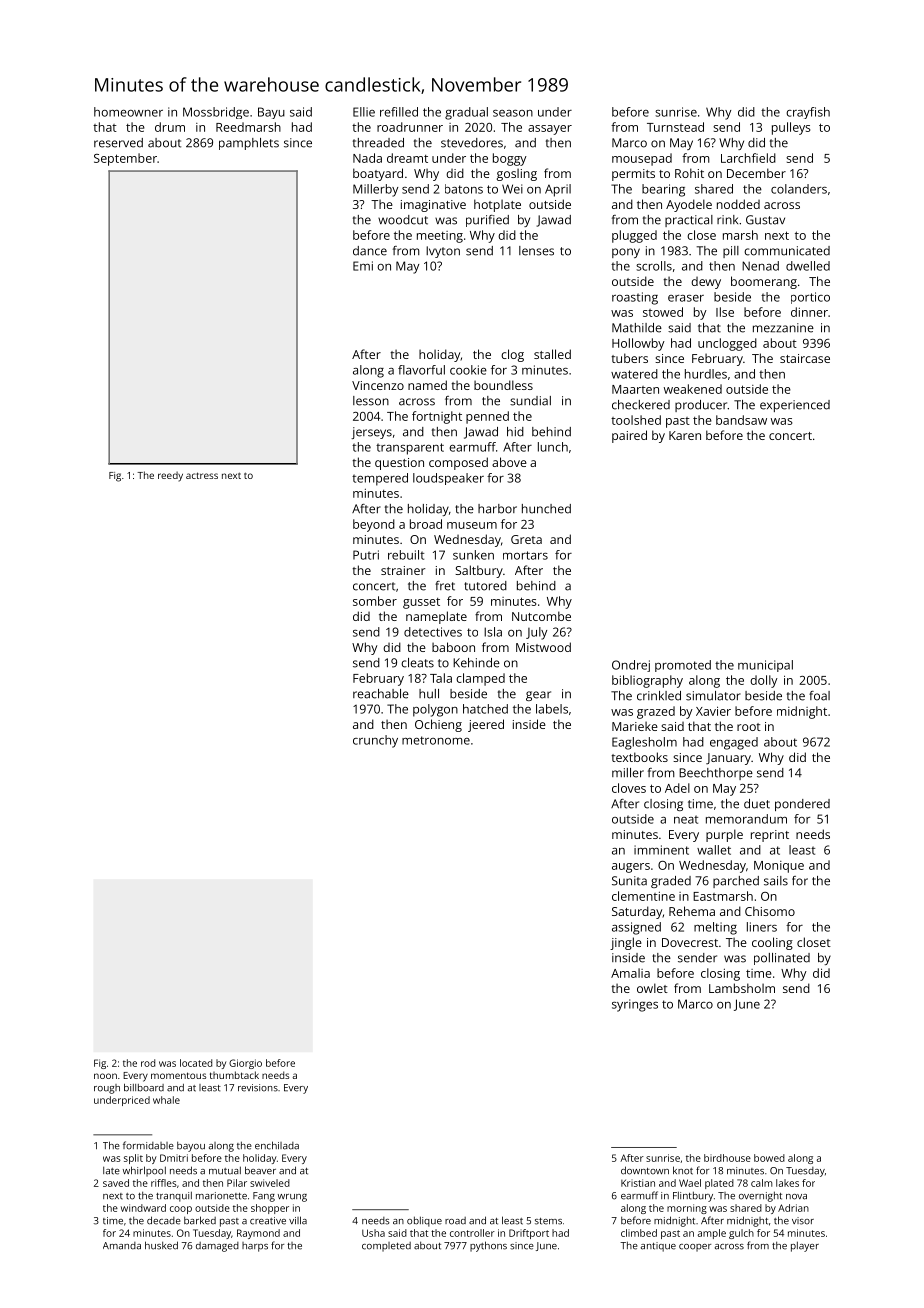 The image size is (924, 1308). What do you see at coordinates (629, 788) in the image?
I see `cloves` at bounding box center [629, 788].
